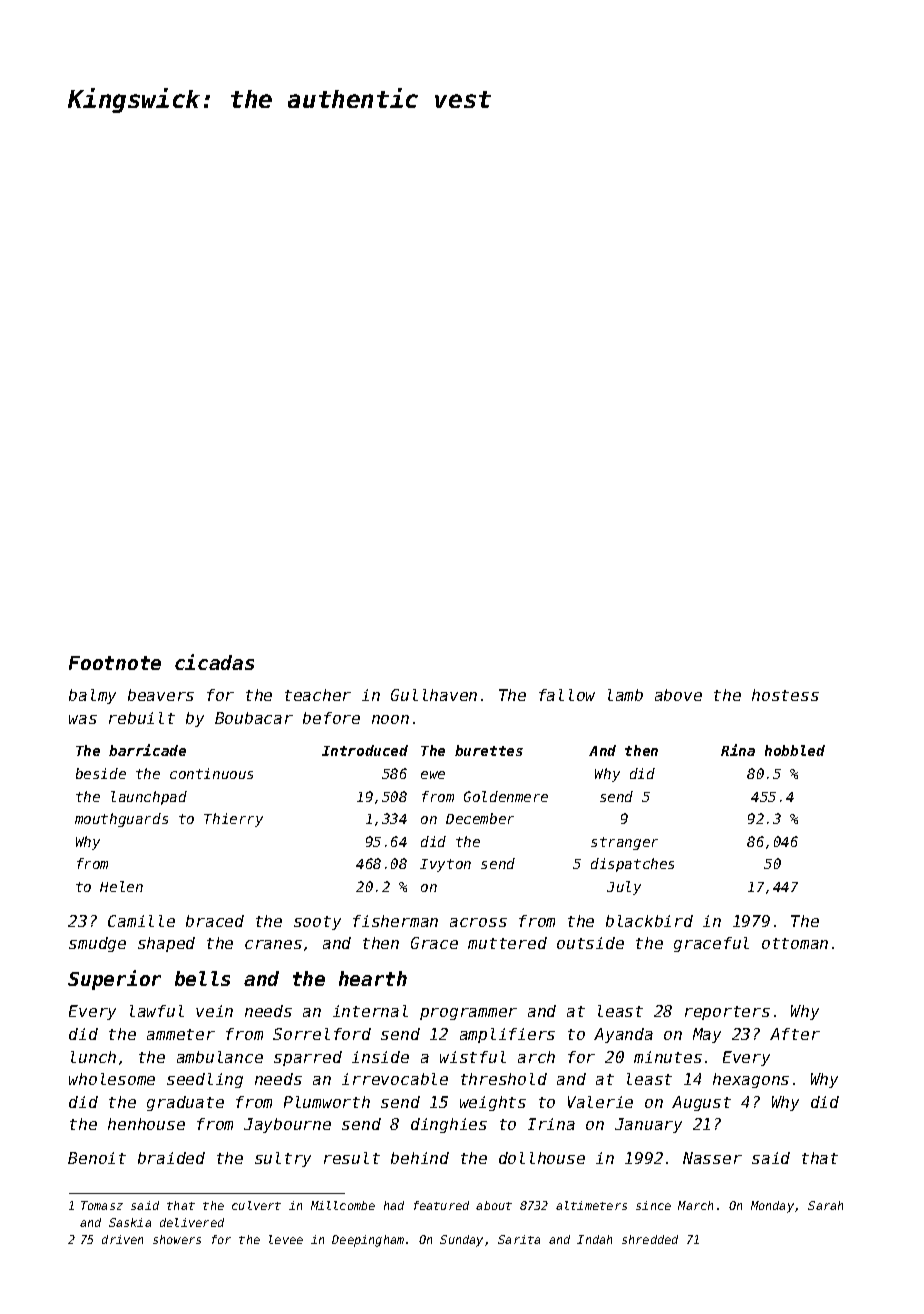  What do you see at coordinates (434, 695) in the page?
I see `Gullhaven` at bounding box center [434, 695].
